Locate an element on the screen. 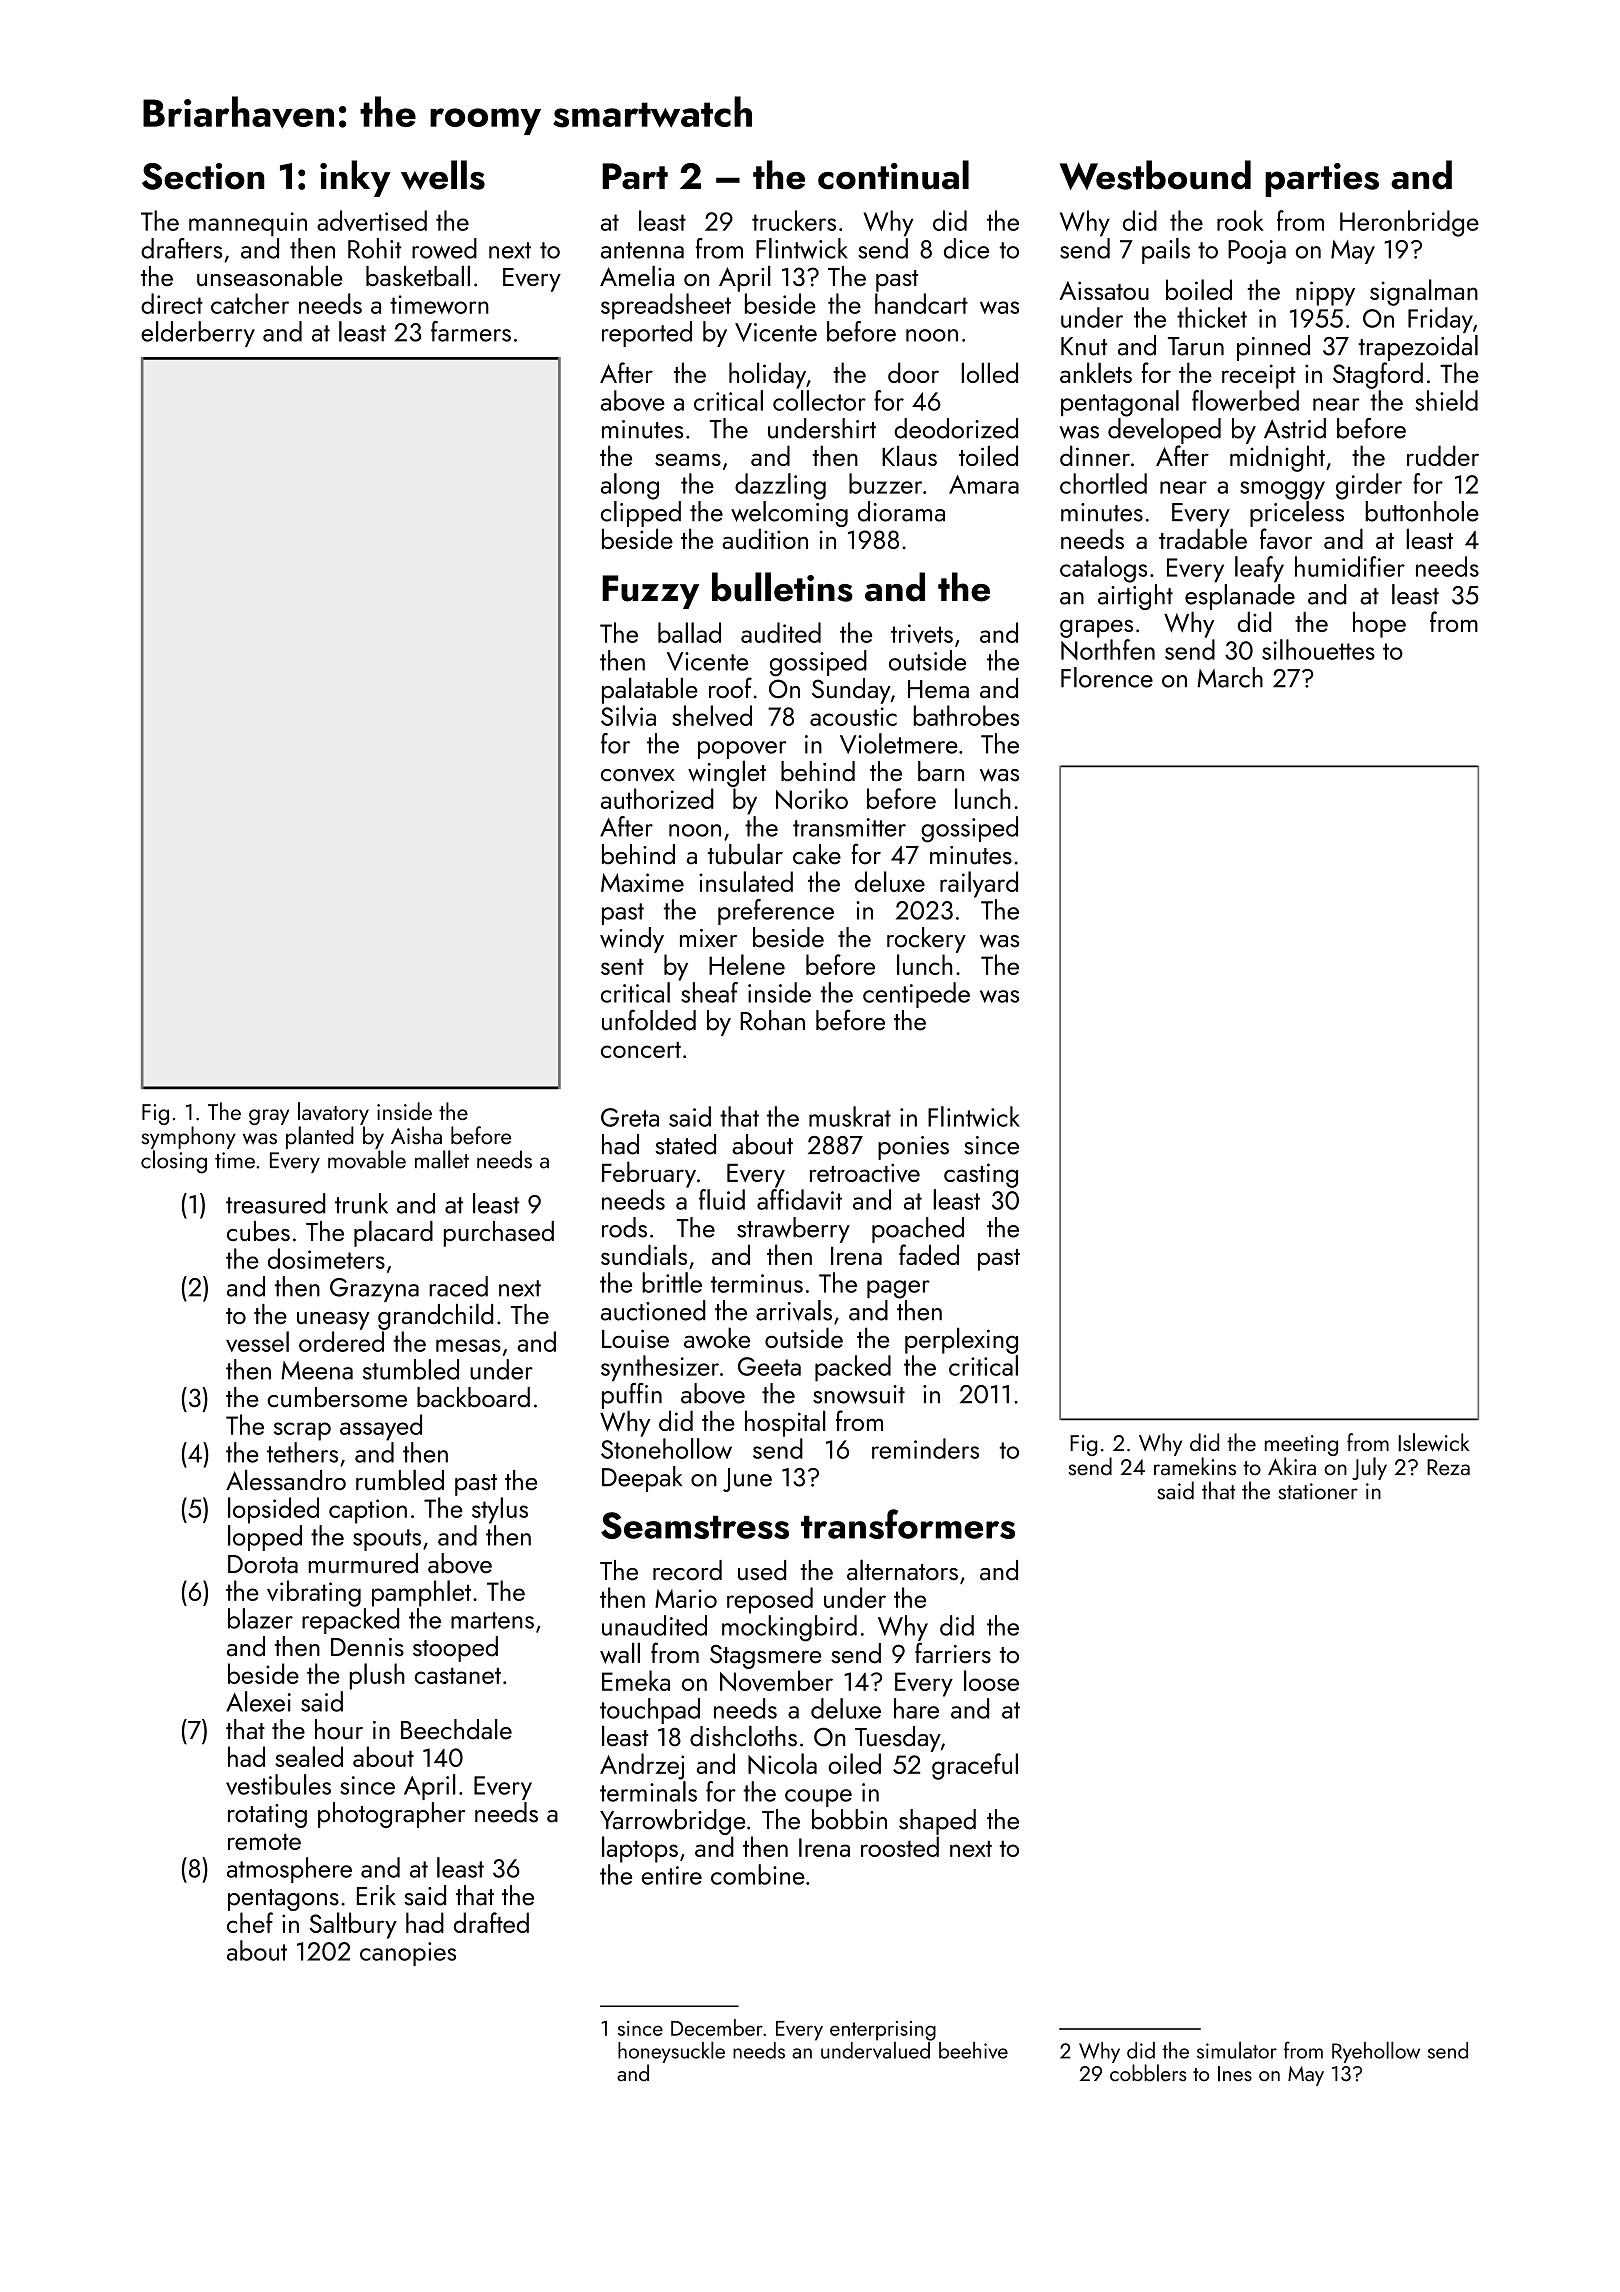 The height and width of the screenshot is (2292, 1620). hope is located at coordinates (1379, 624).
